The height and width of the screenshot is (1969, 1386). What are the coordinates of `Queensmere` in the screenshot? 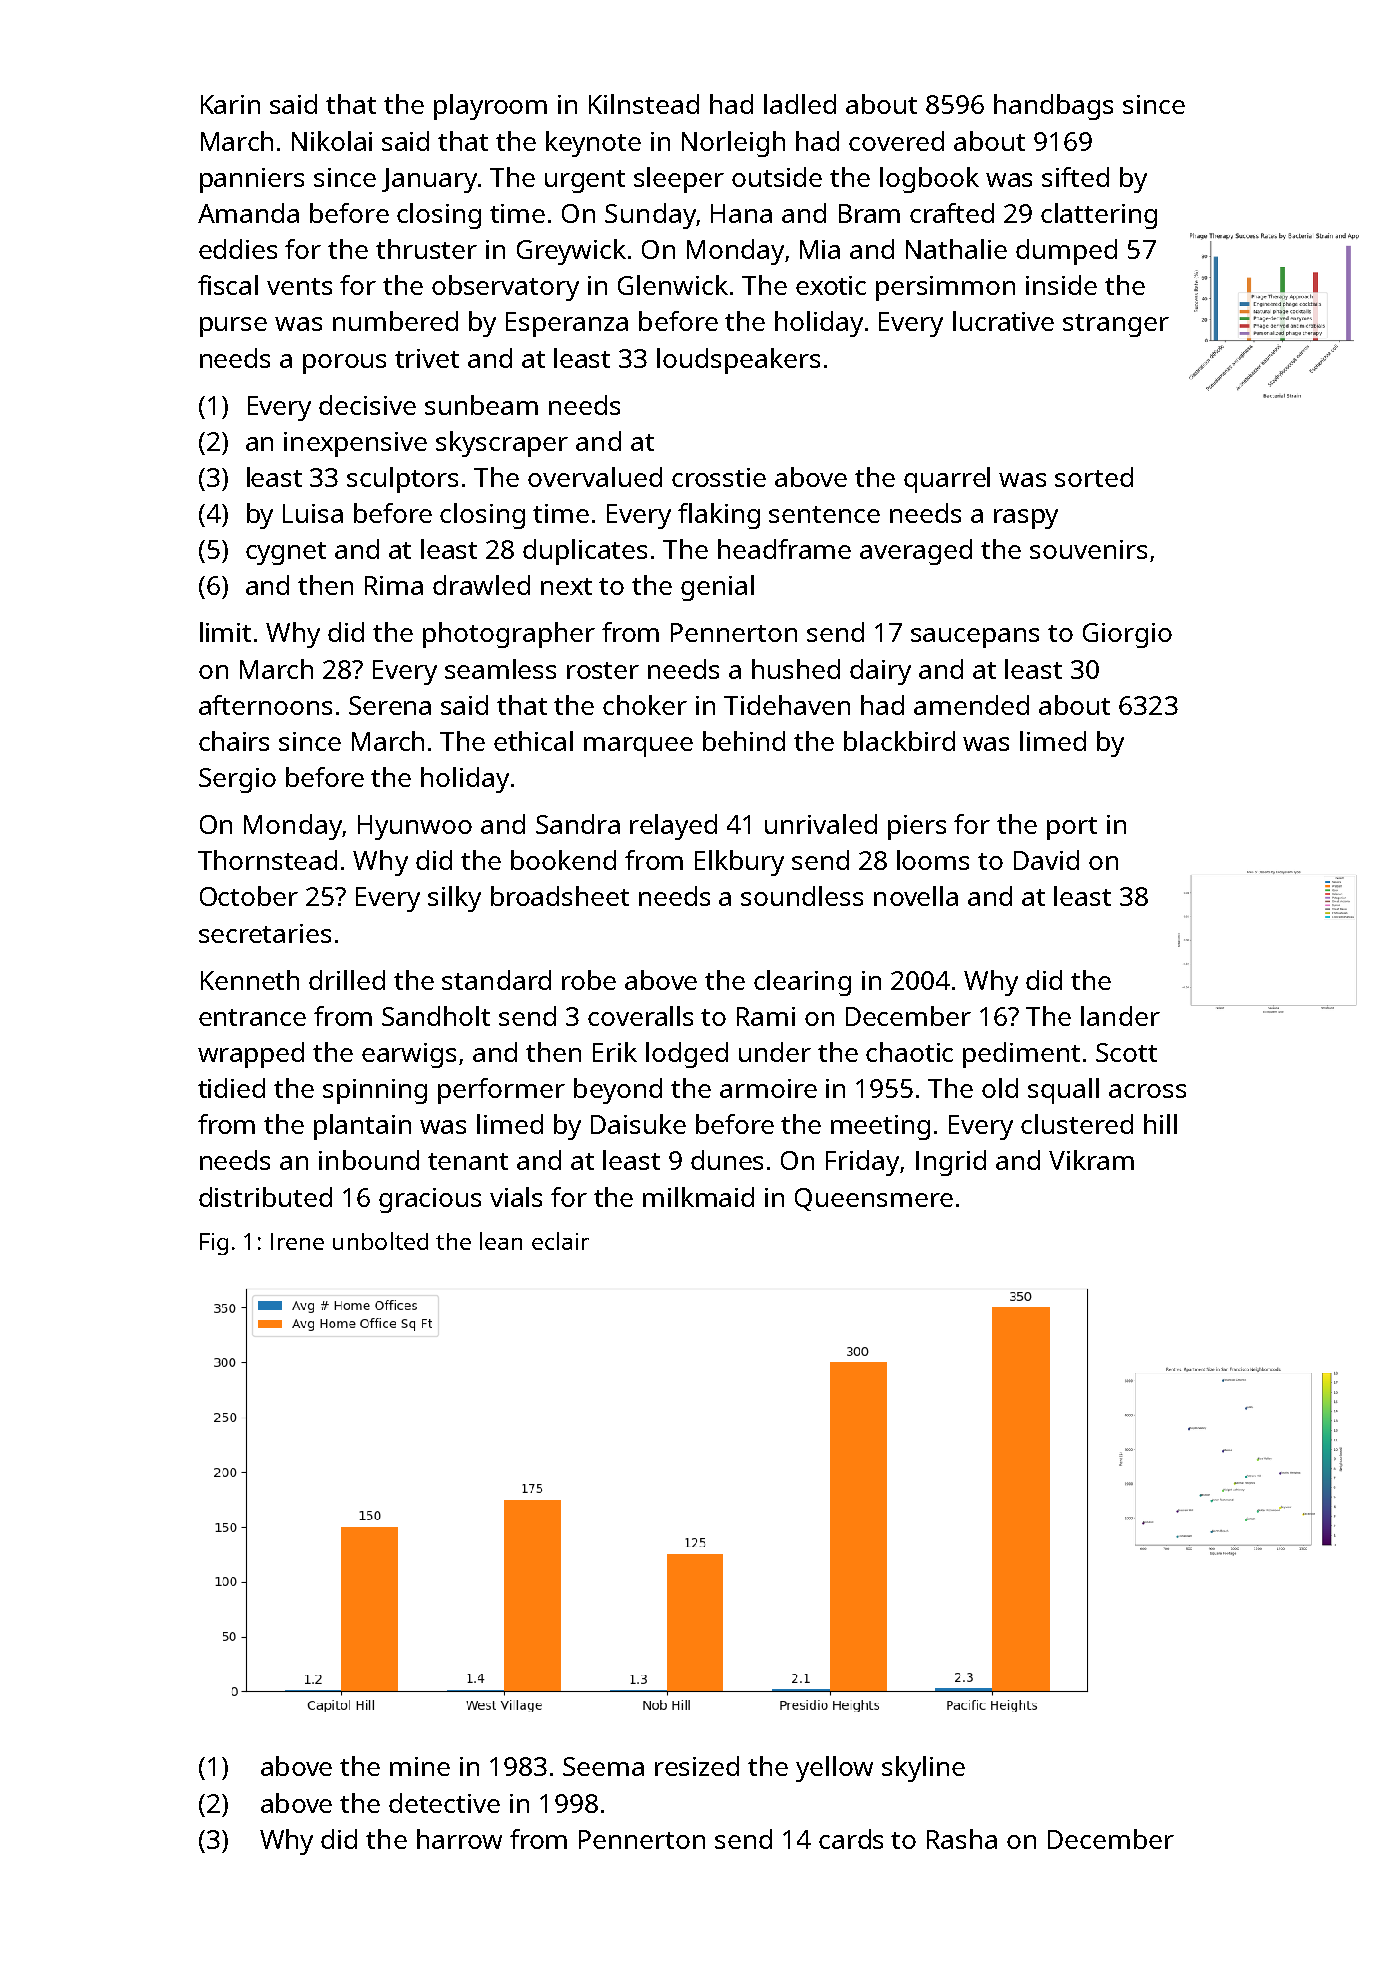 It's located at (874, 1199).
